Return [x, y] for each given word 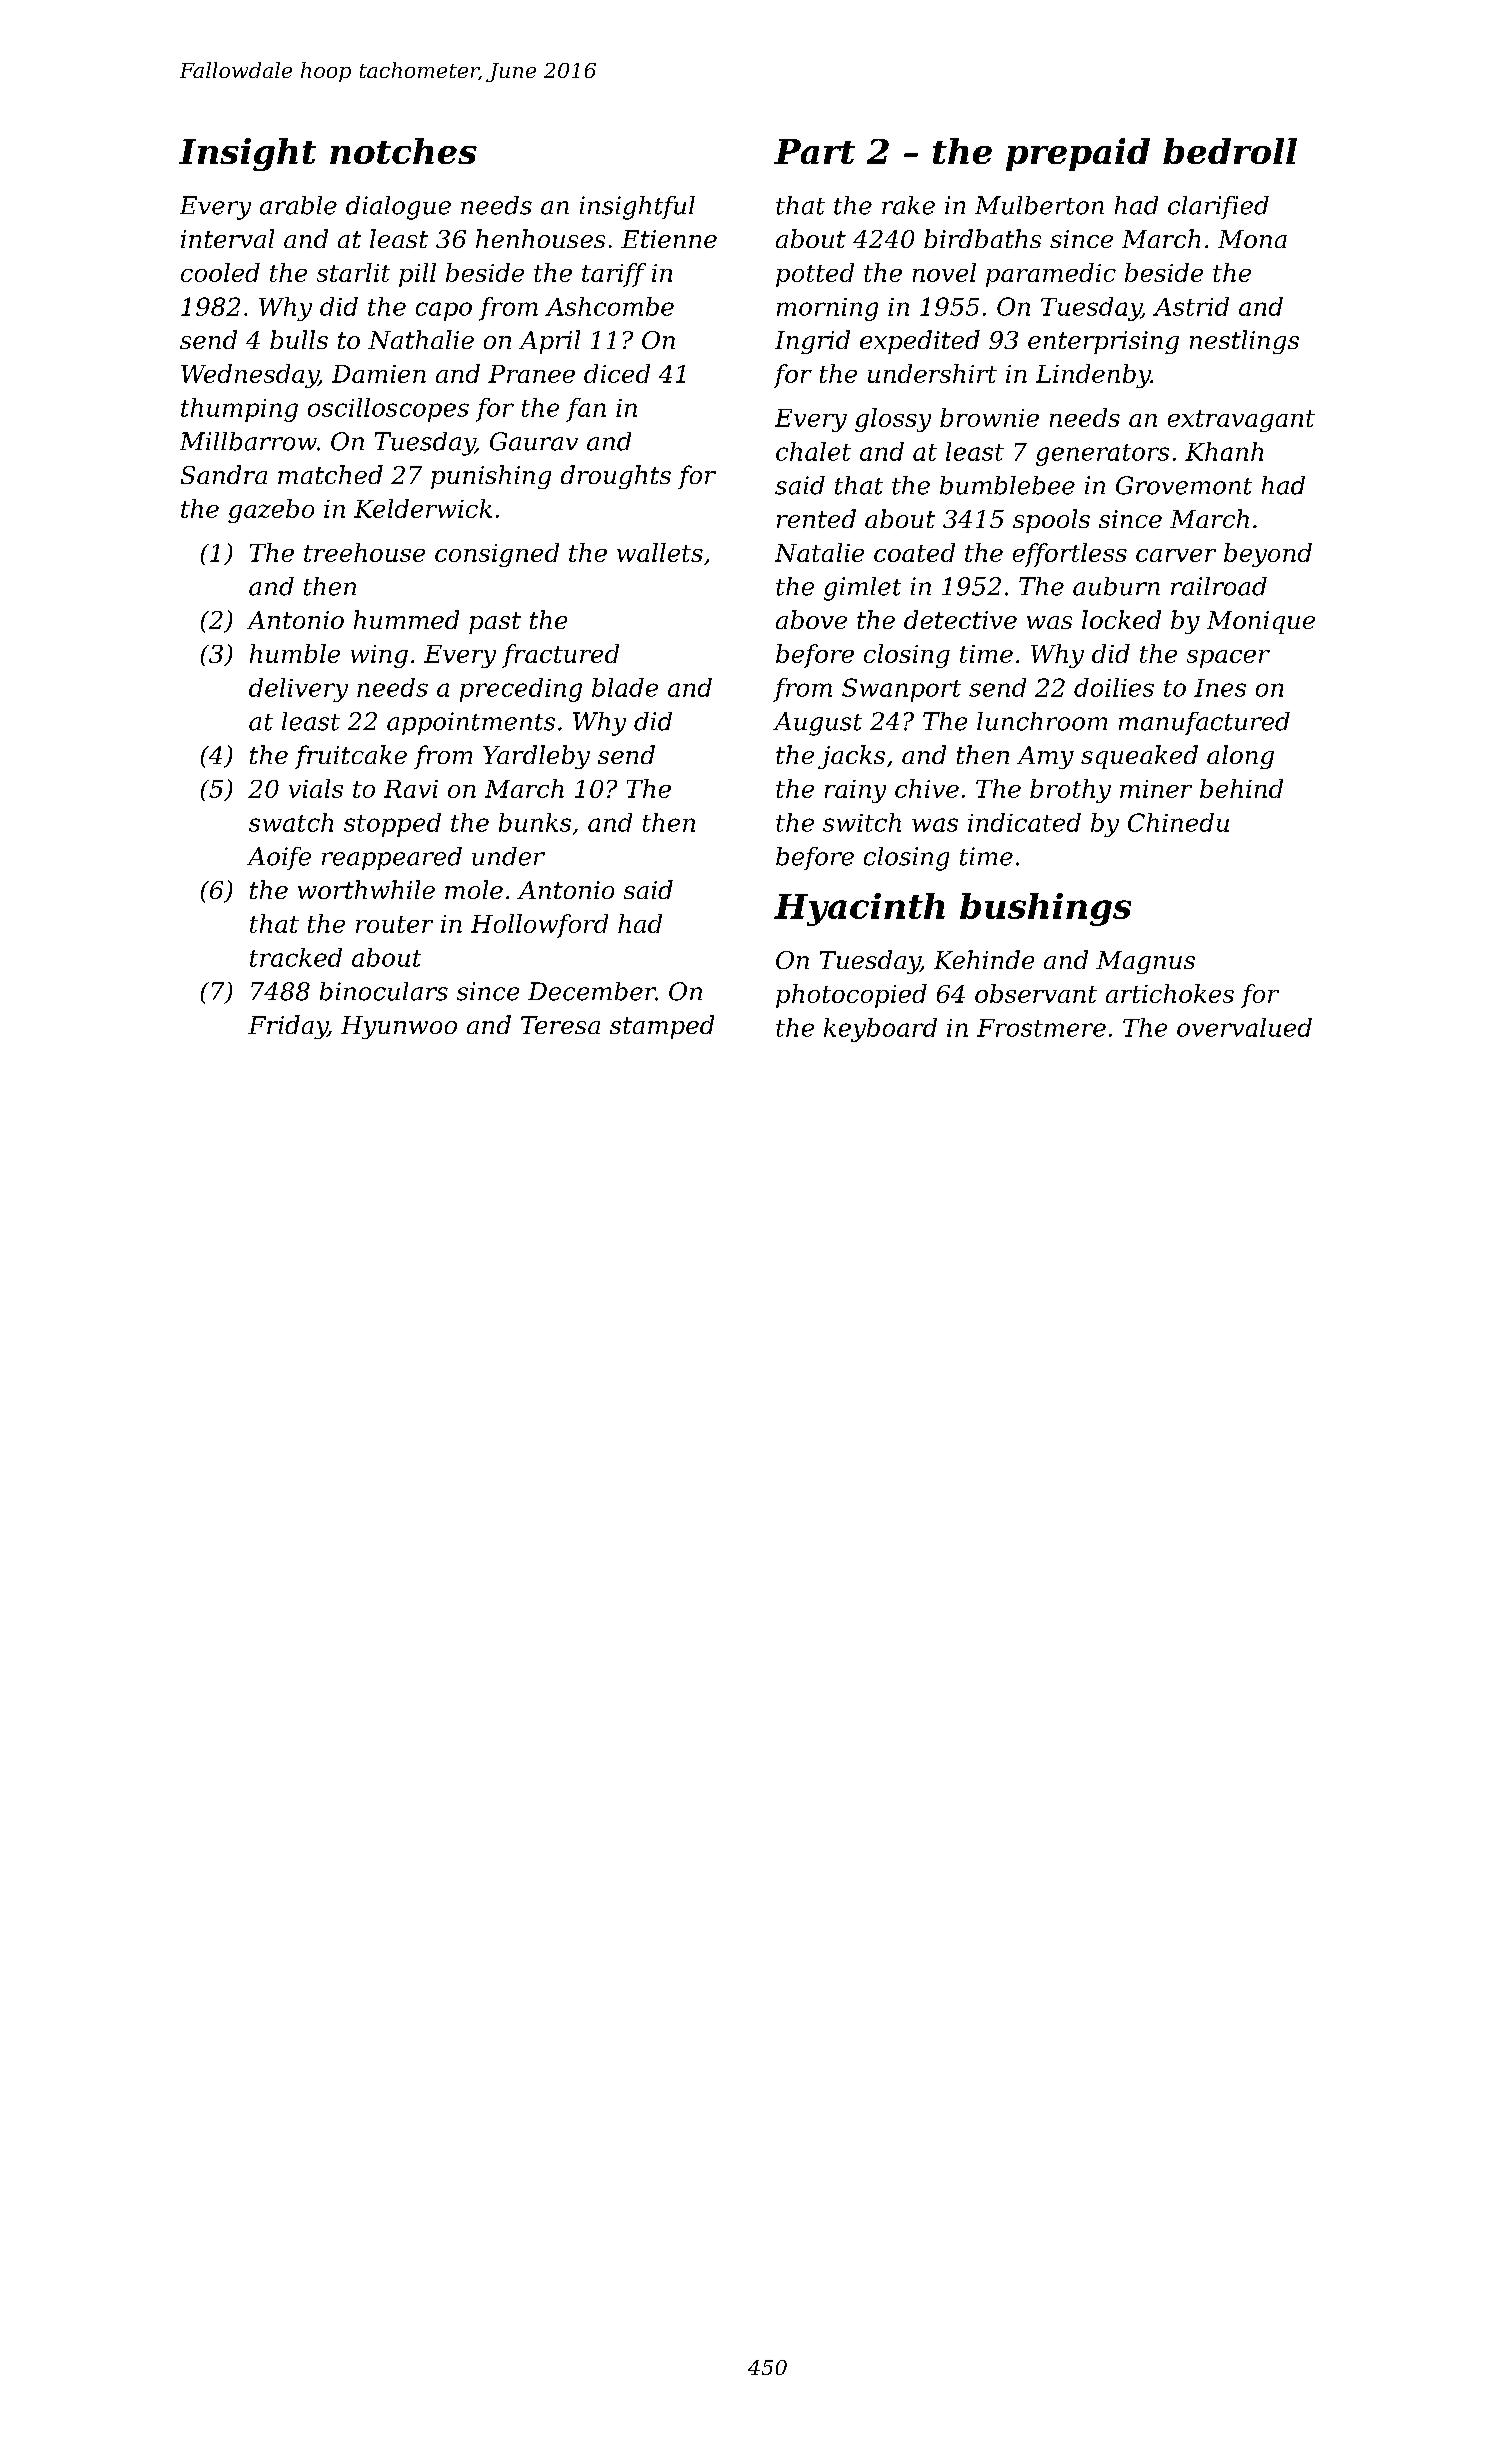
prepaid [1078, 154]
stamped [662, 1027]
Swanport [901, 690]
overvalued [1244, 1027]
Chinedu [1178, 822]
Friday [288, 1027]
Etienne [669, 239]
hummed [406, 619]
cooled [220, 272]
